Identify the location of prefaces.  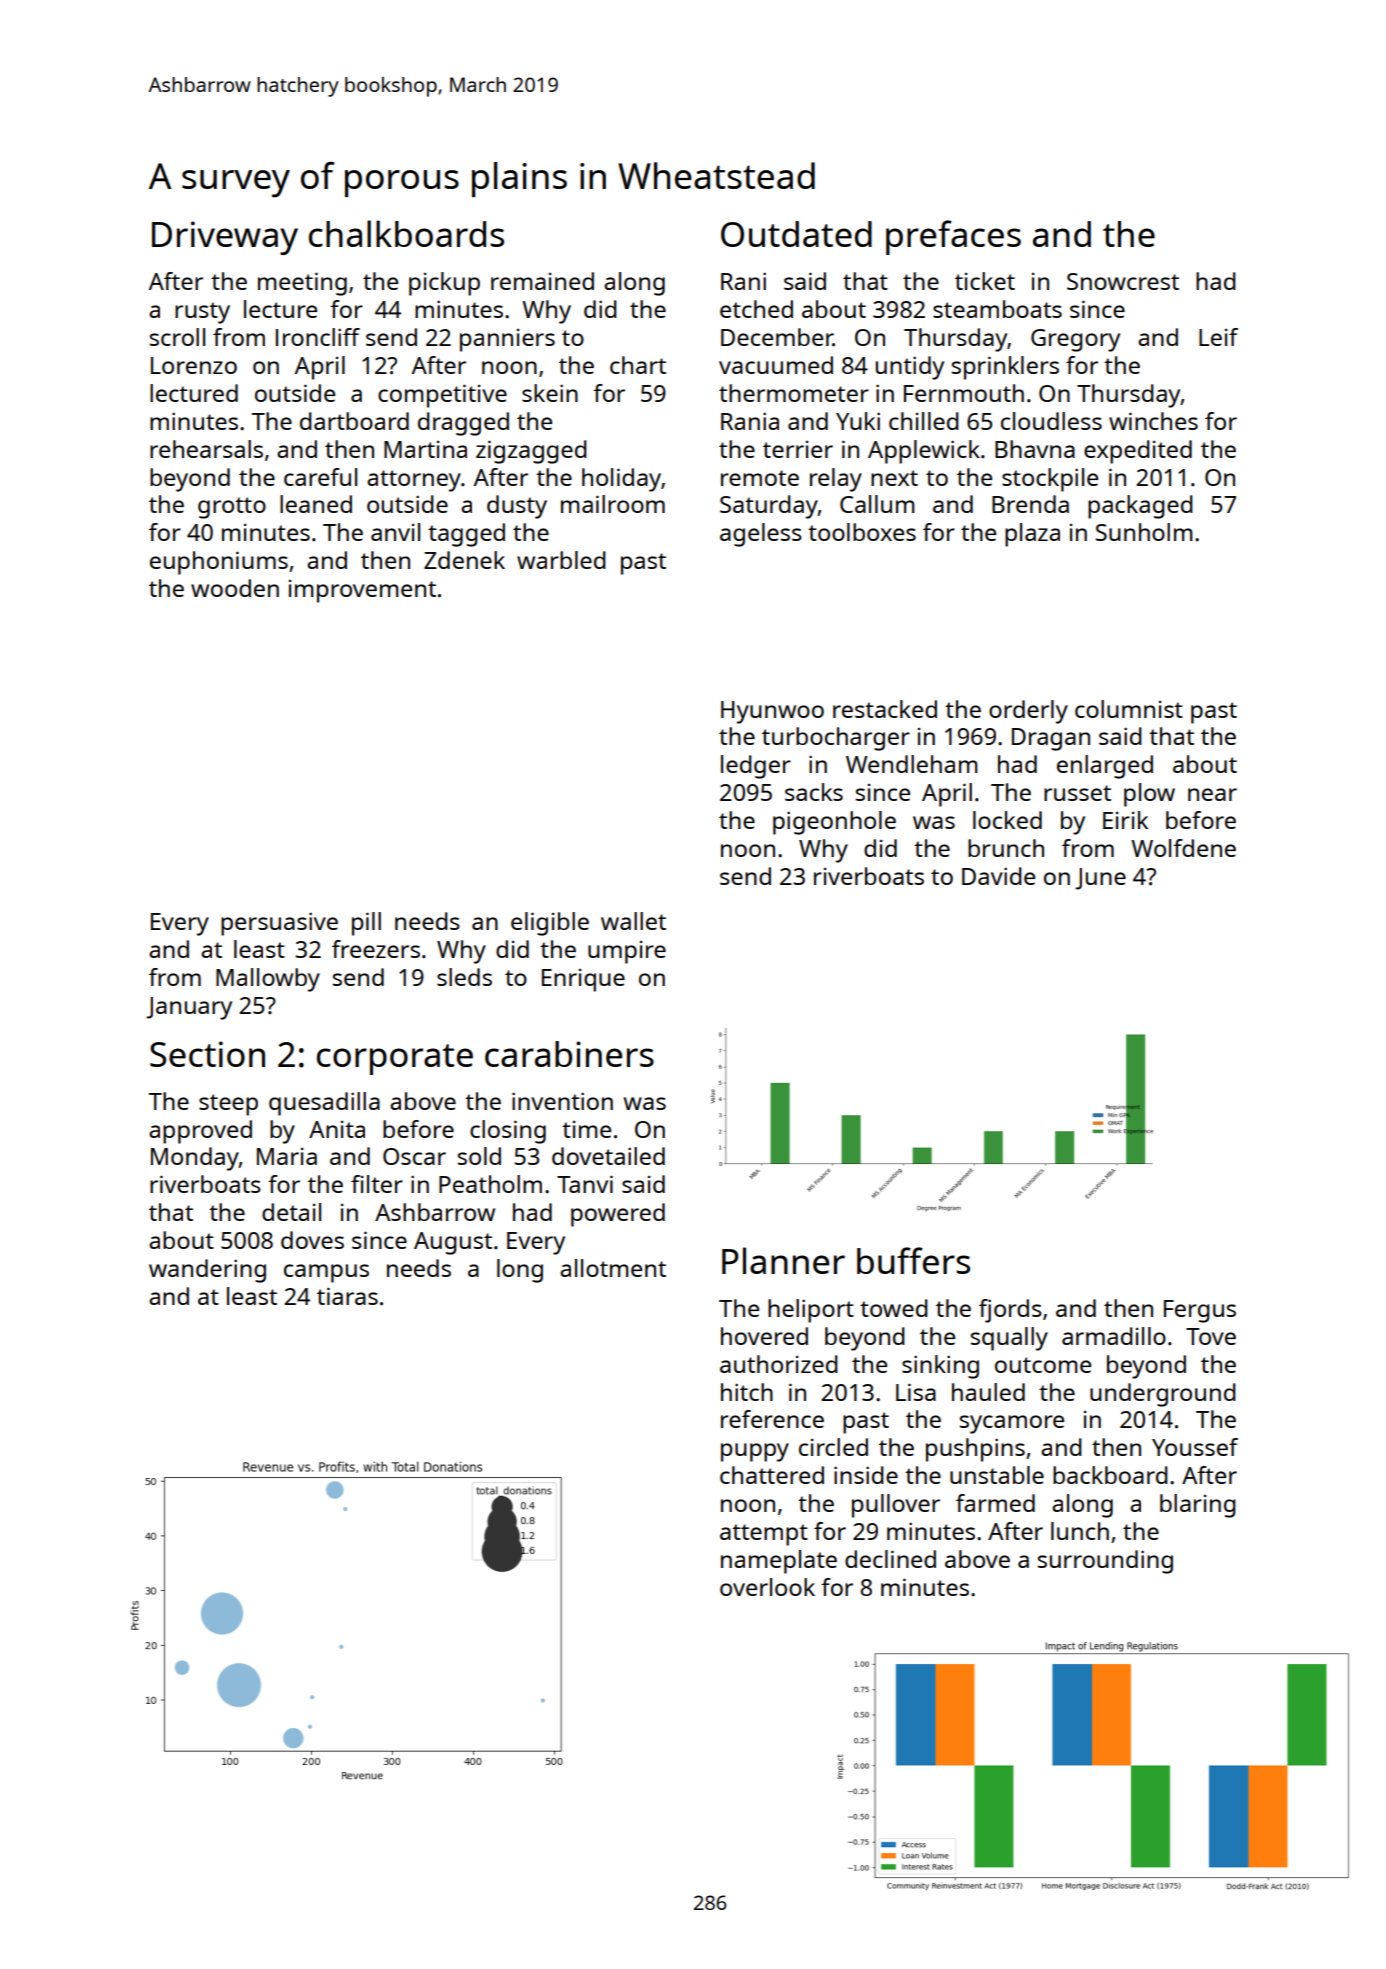
(953, 237).
